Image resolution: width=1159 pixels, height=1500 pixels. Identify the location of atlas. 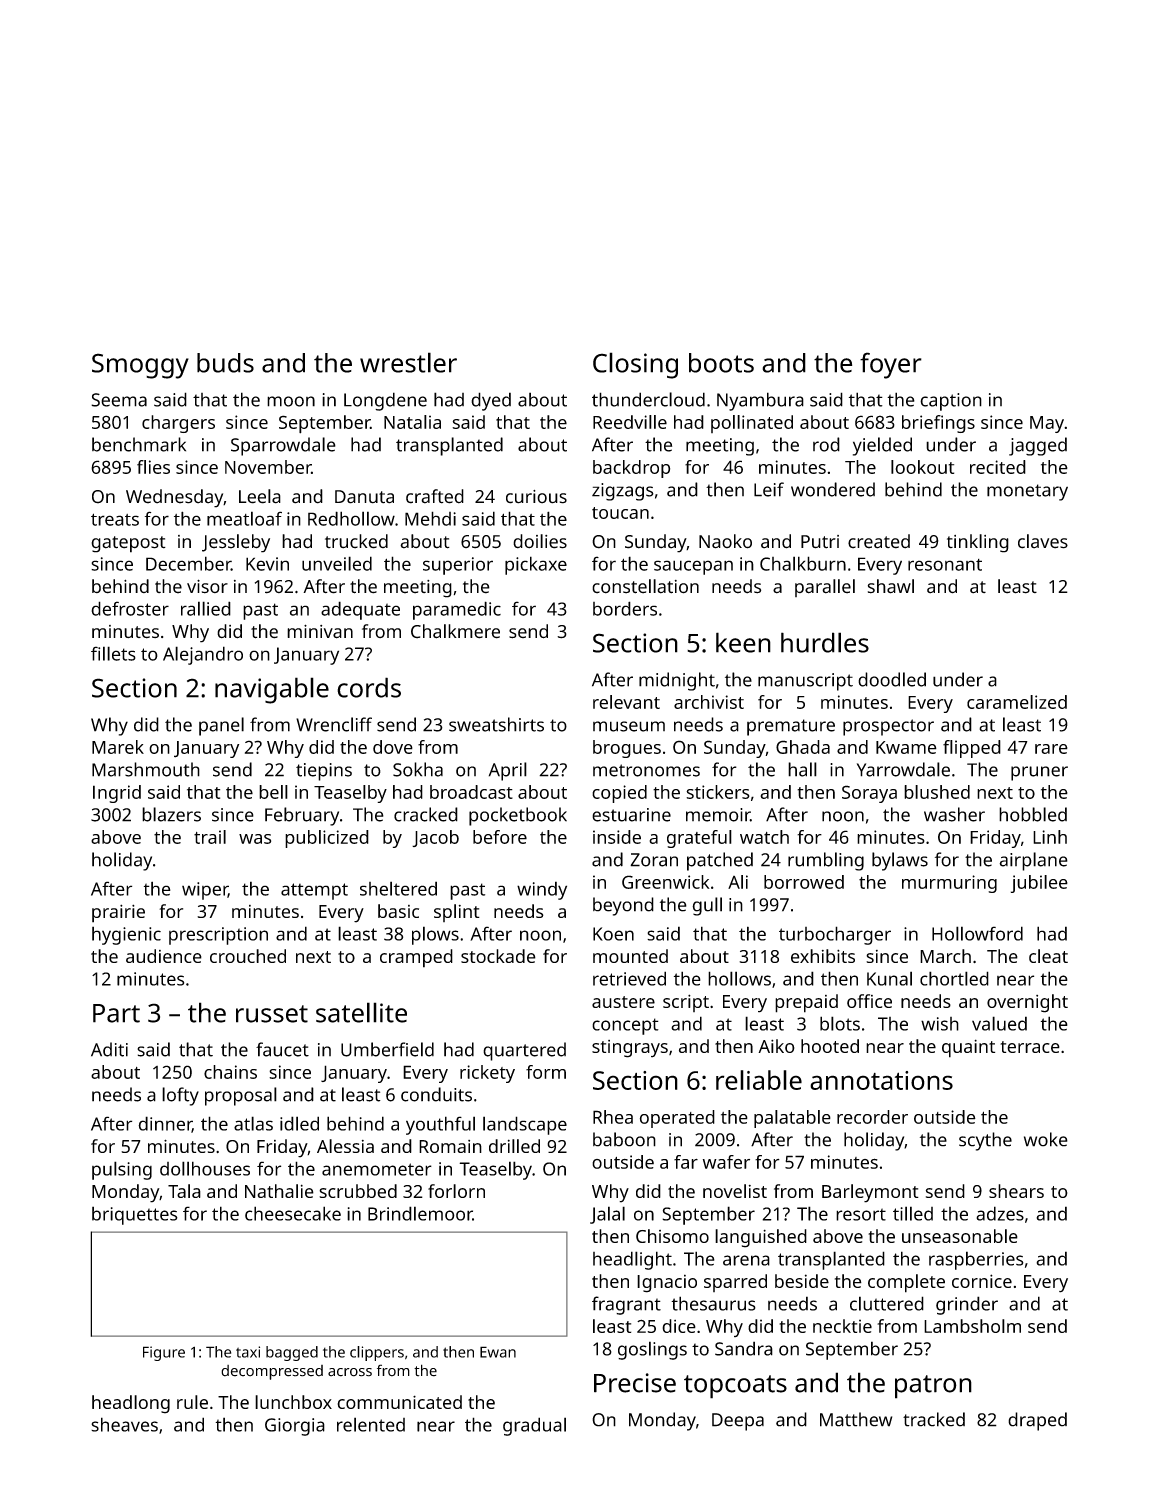
(253, 1123).
